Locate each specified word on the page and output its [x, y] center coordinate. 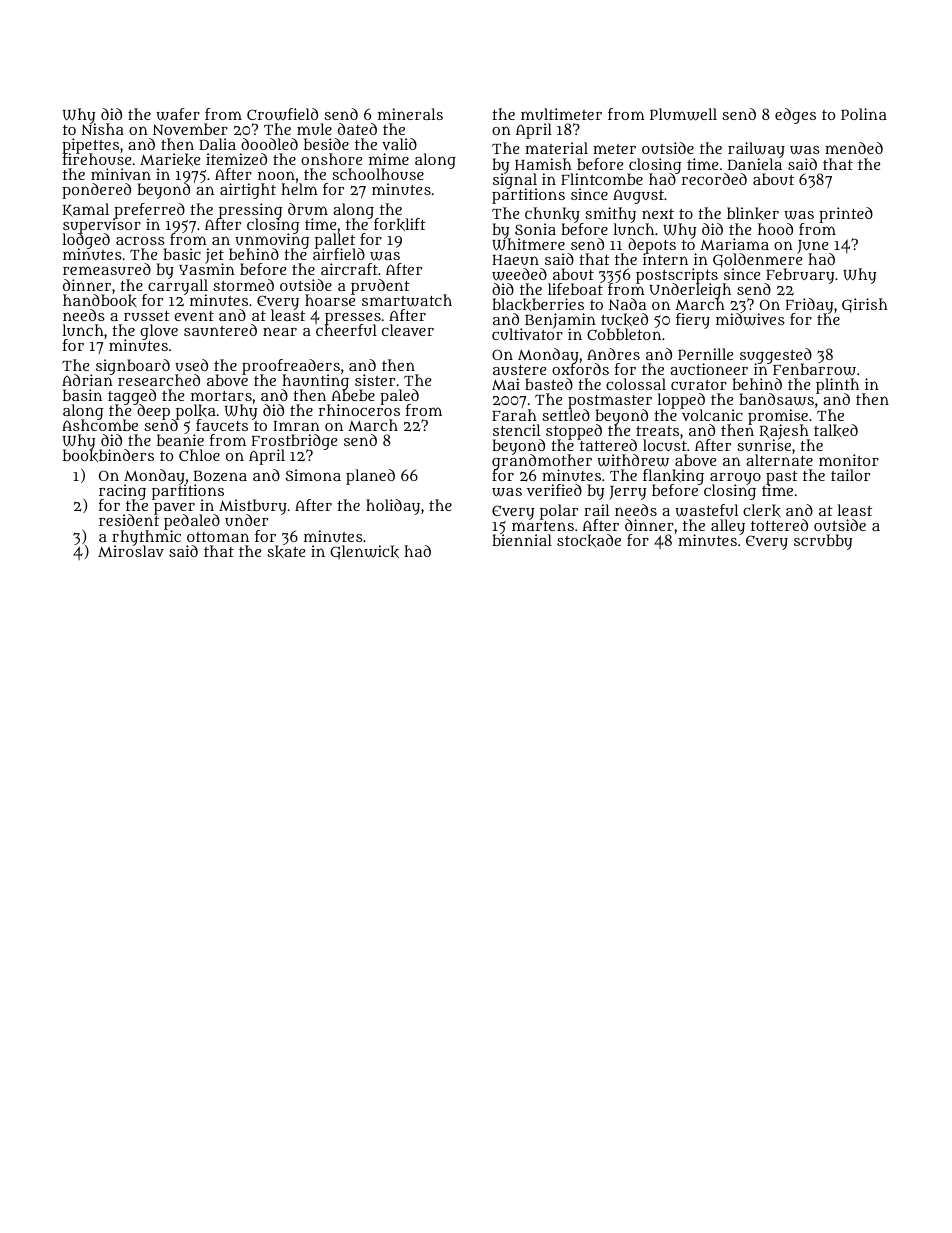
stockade [589, 540]
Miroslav [131, 551]
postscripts [677, 276]
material [556, 148]
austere [519, 370]
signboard [133, 367]
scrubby [823, 542]
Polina [864, 114]
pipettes [90, 146]
